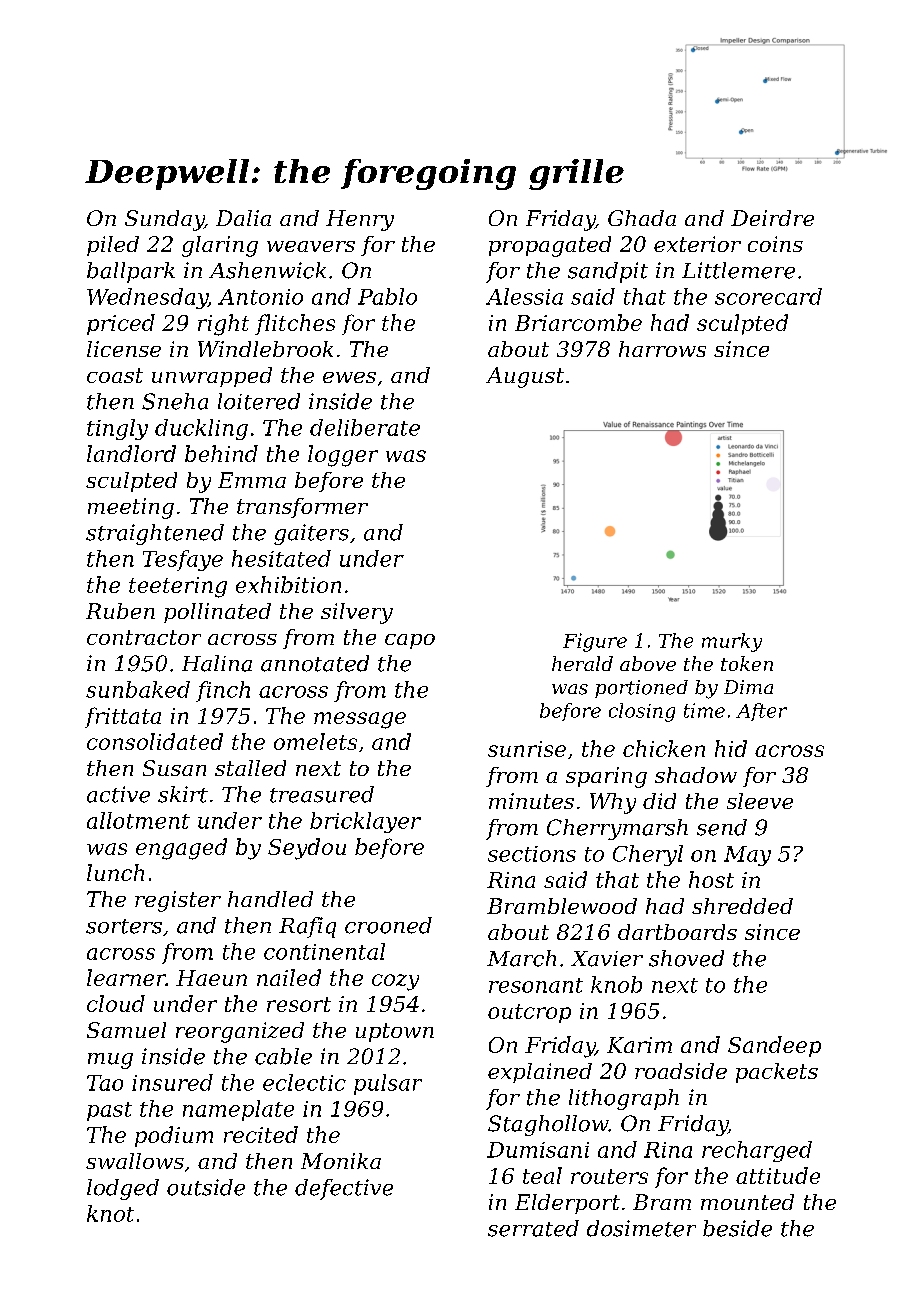 Image resolution: width=924 pixels, height=1311 pixels. I want to click on piled, so click(113, 246).
